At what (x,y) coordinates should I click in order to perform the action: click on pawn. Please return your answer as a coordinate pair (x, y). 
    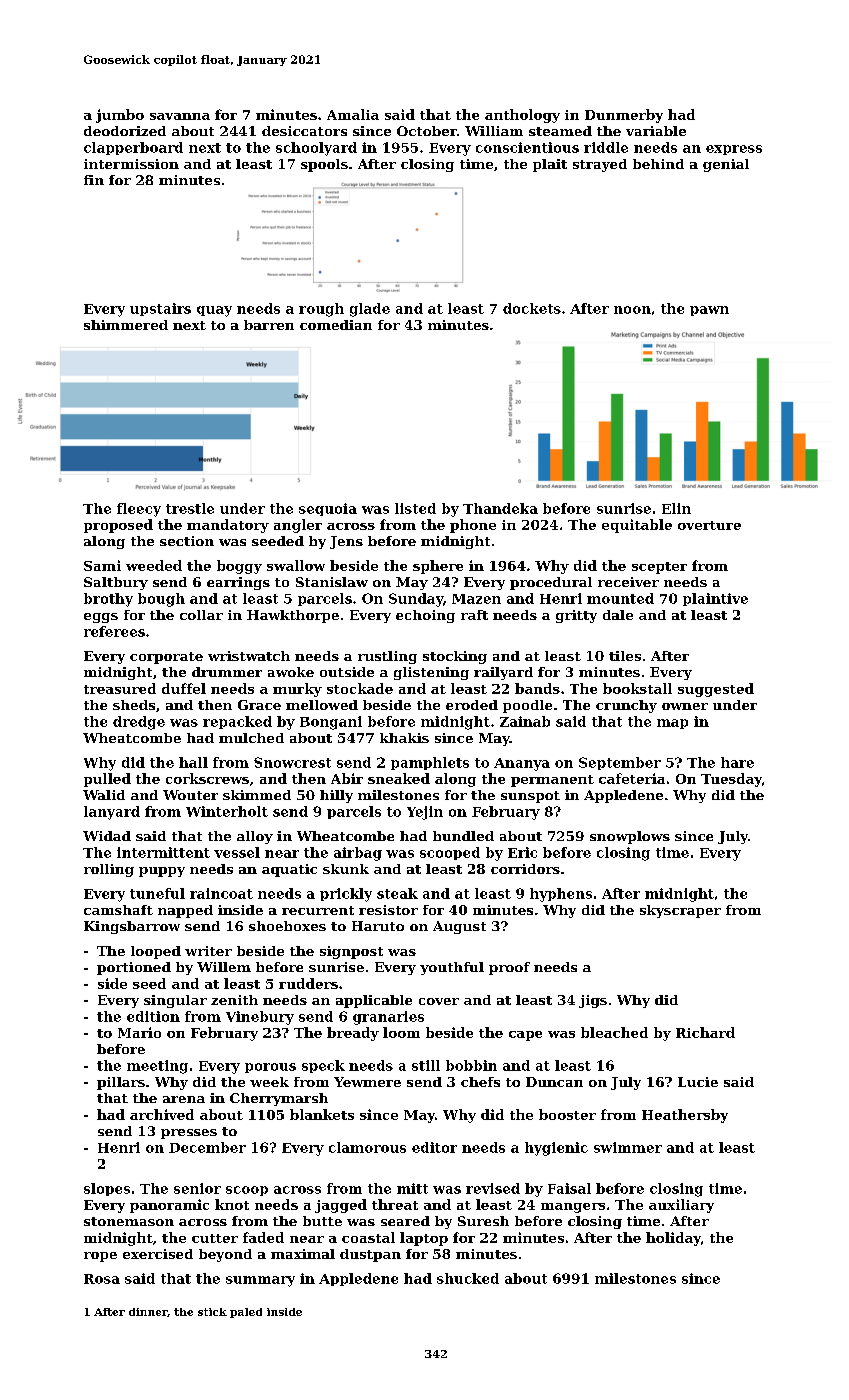
    Looking at the image, I should click on (709, 311).
